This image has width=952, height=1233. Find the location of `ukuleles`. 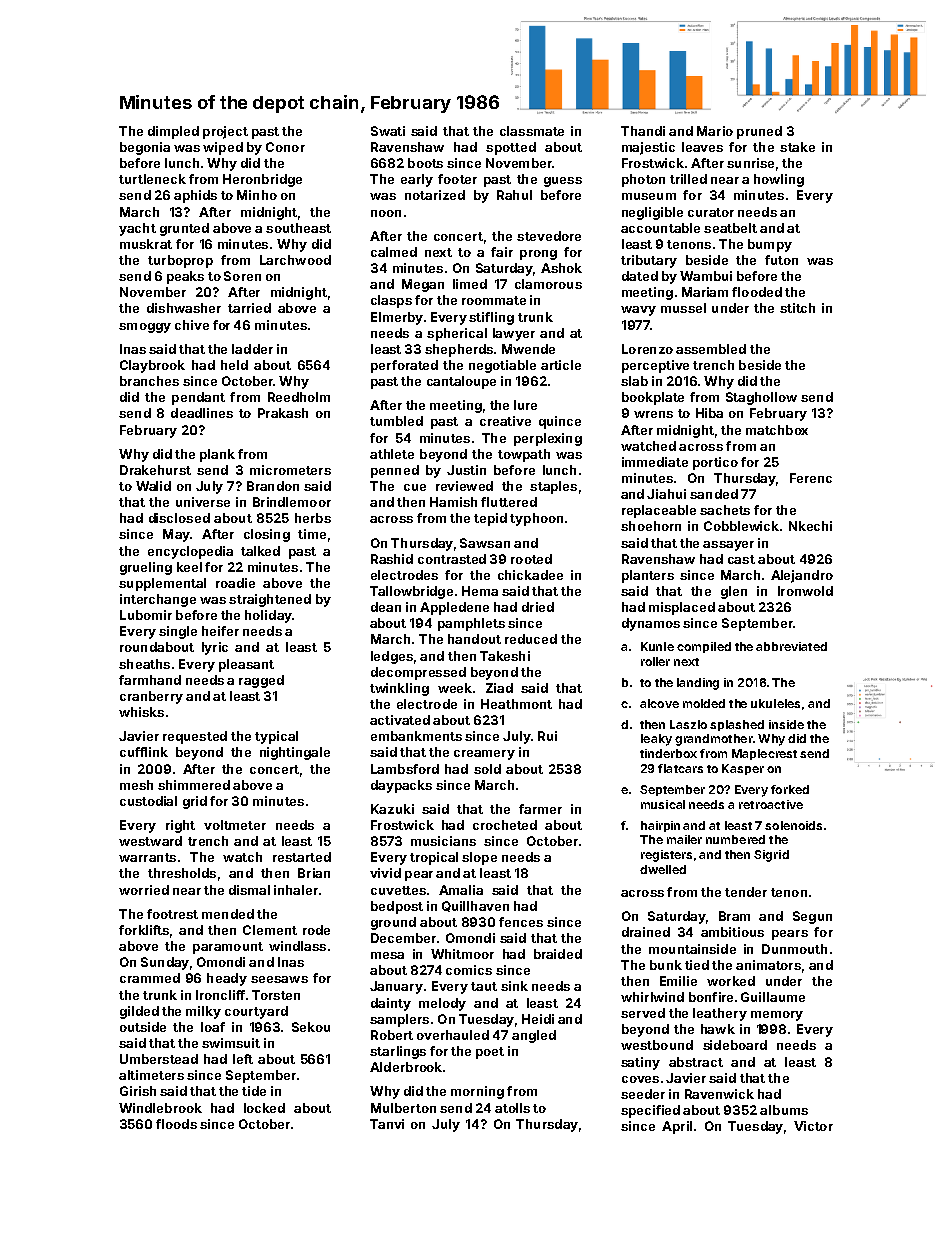

ukuleles is located at coordinates (775, 703).
